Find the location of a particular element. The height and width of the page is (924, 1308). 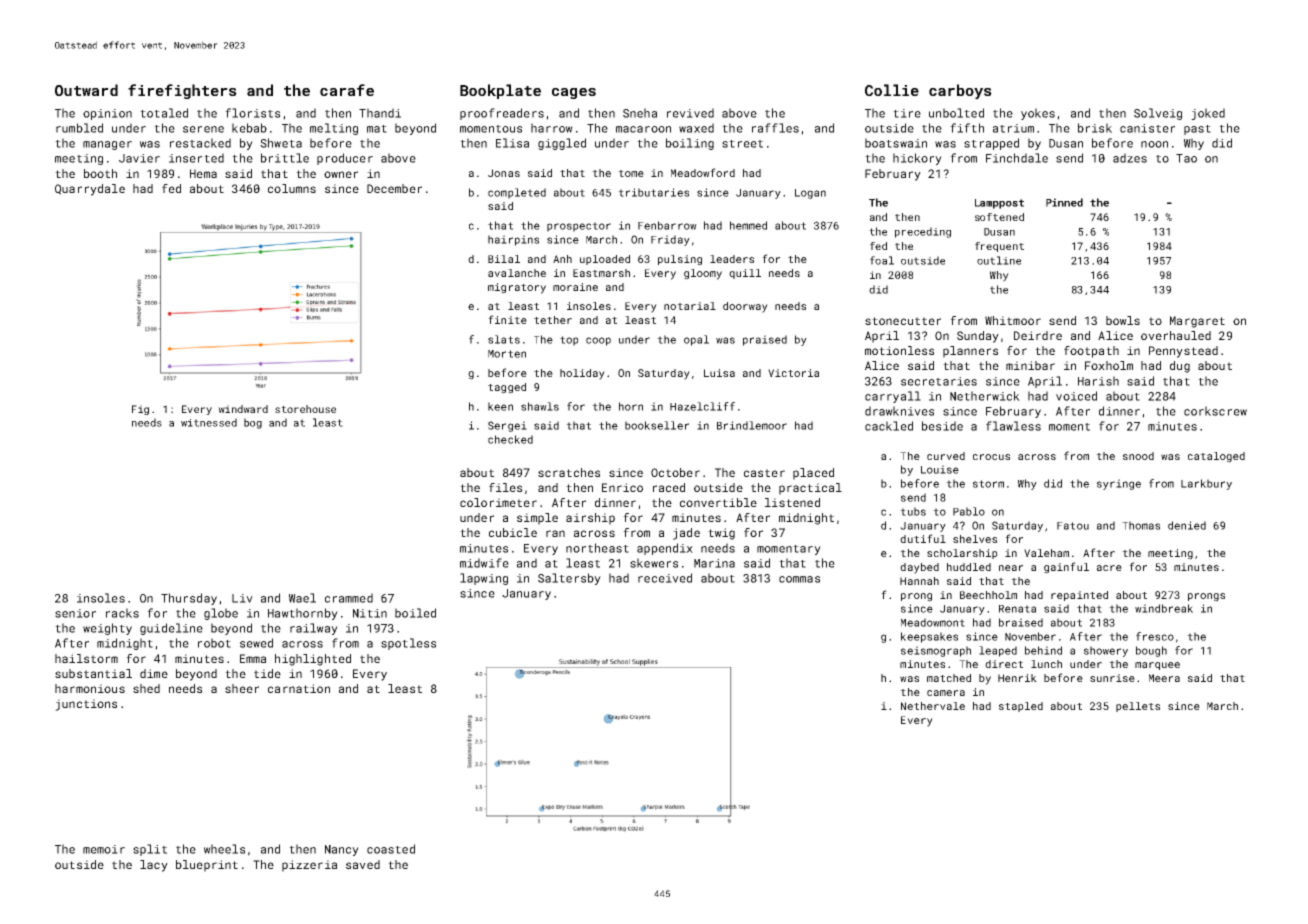

raced is located at coordinates (669, 487).
